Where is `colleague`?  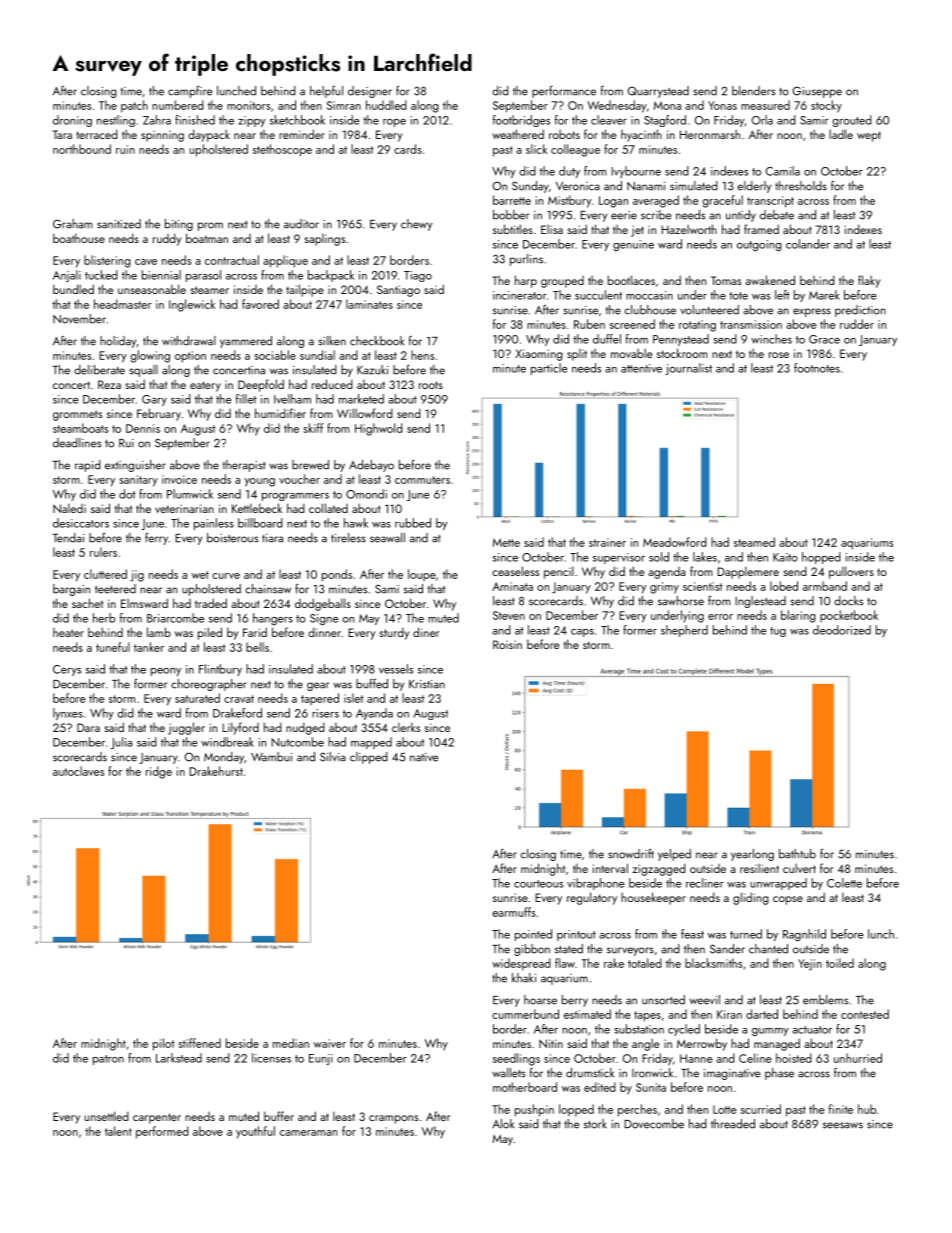 colleague is located at coordinates (575, 150).
